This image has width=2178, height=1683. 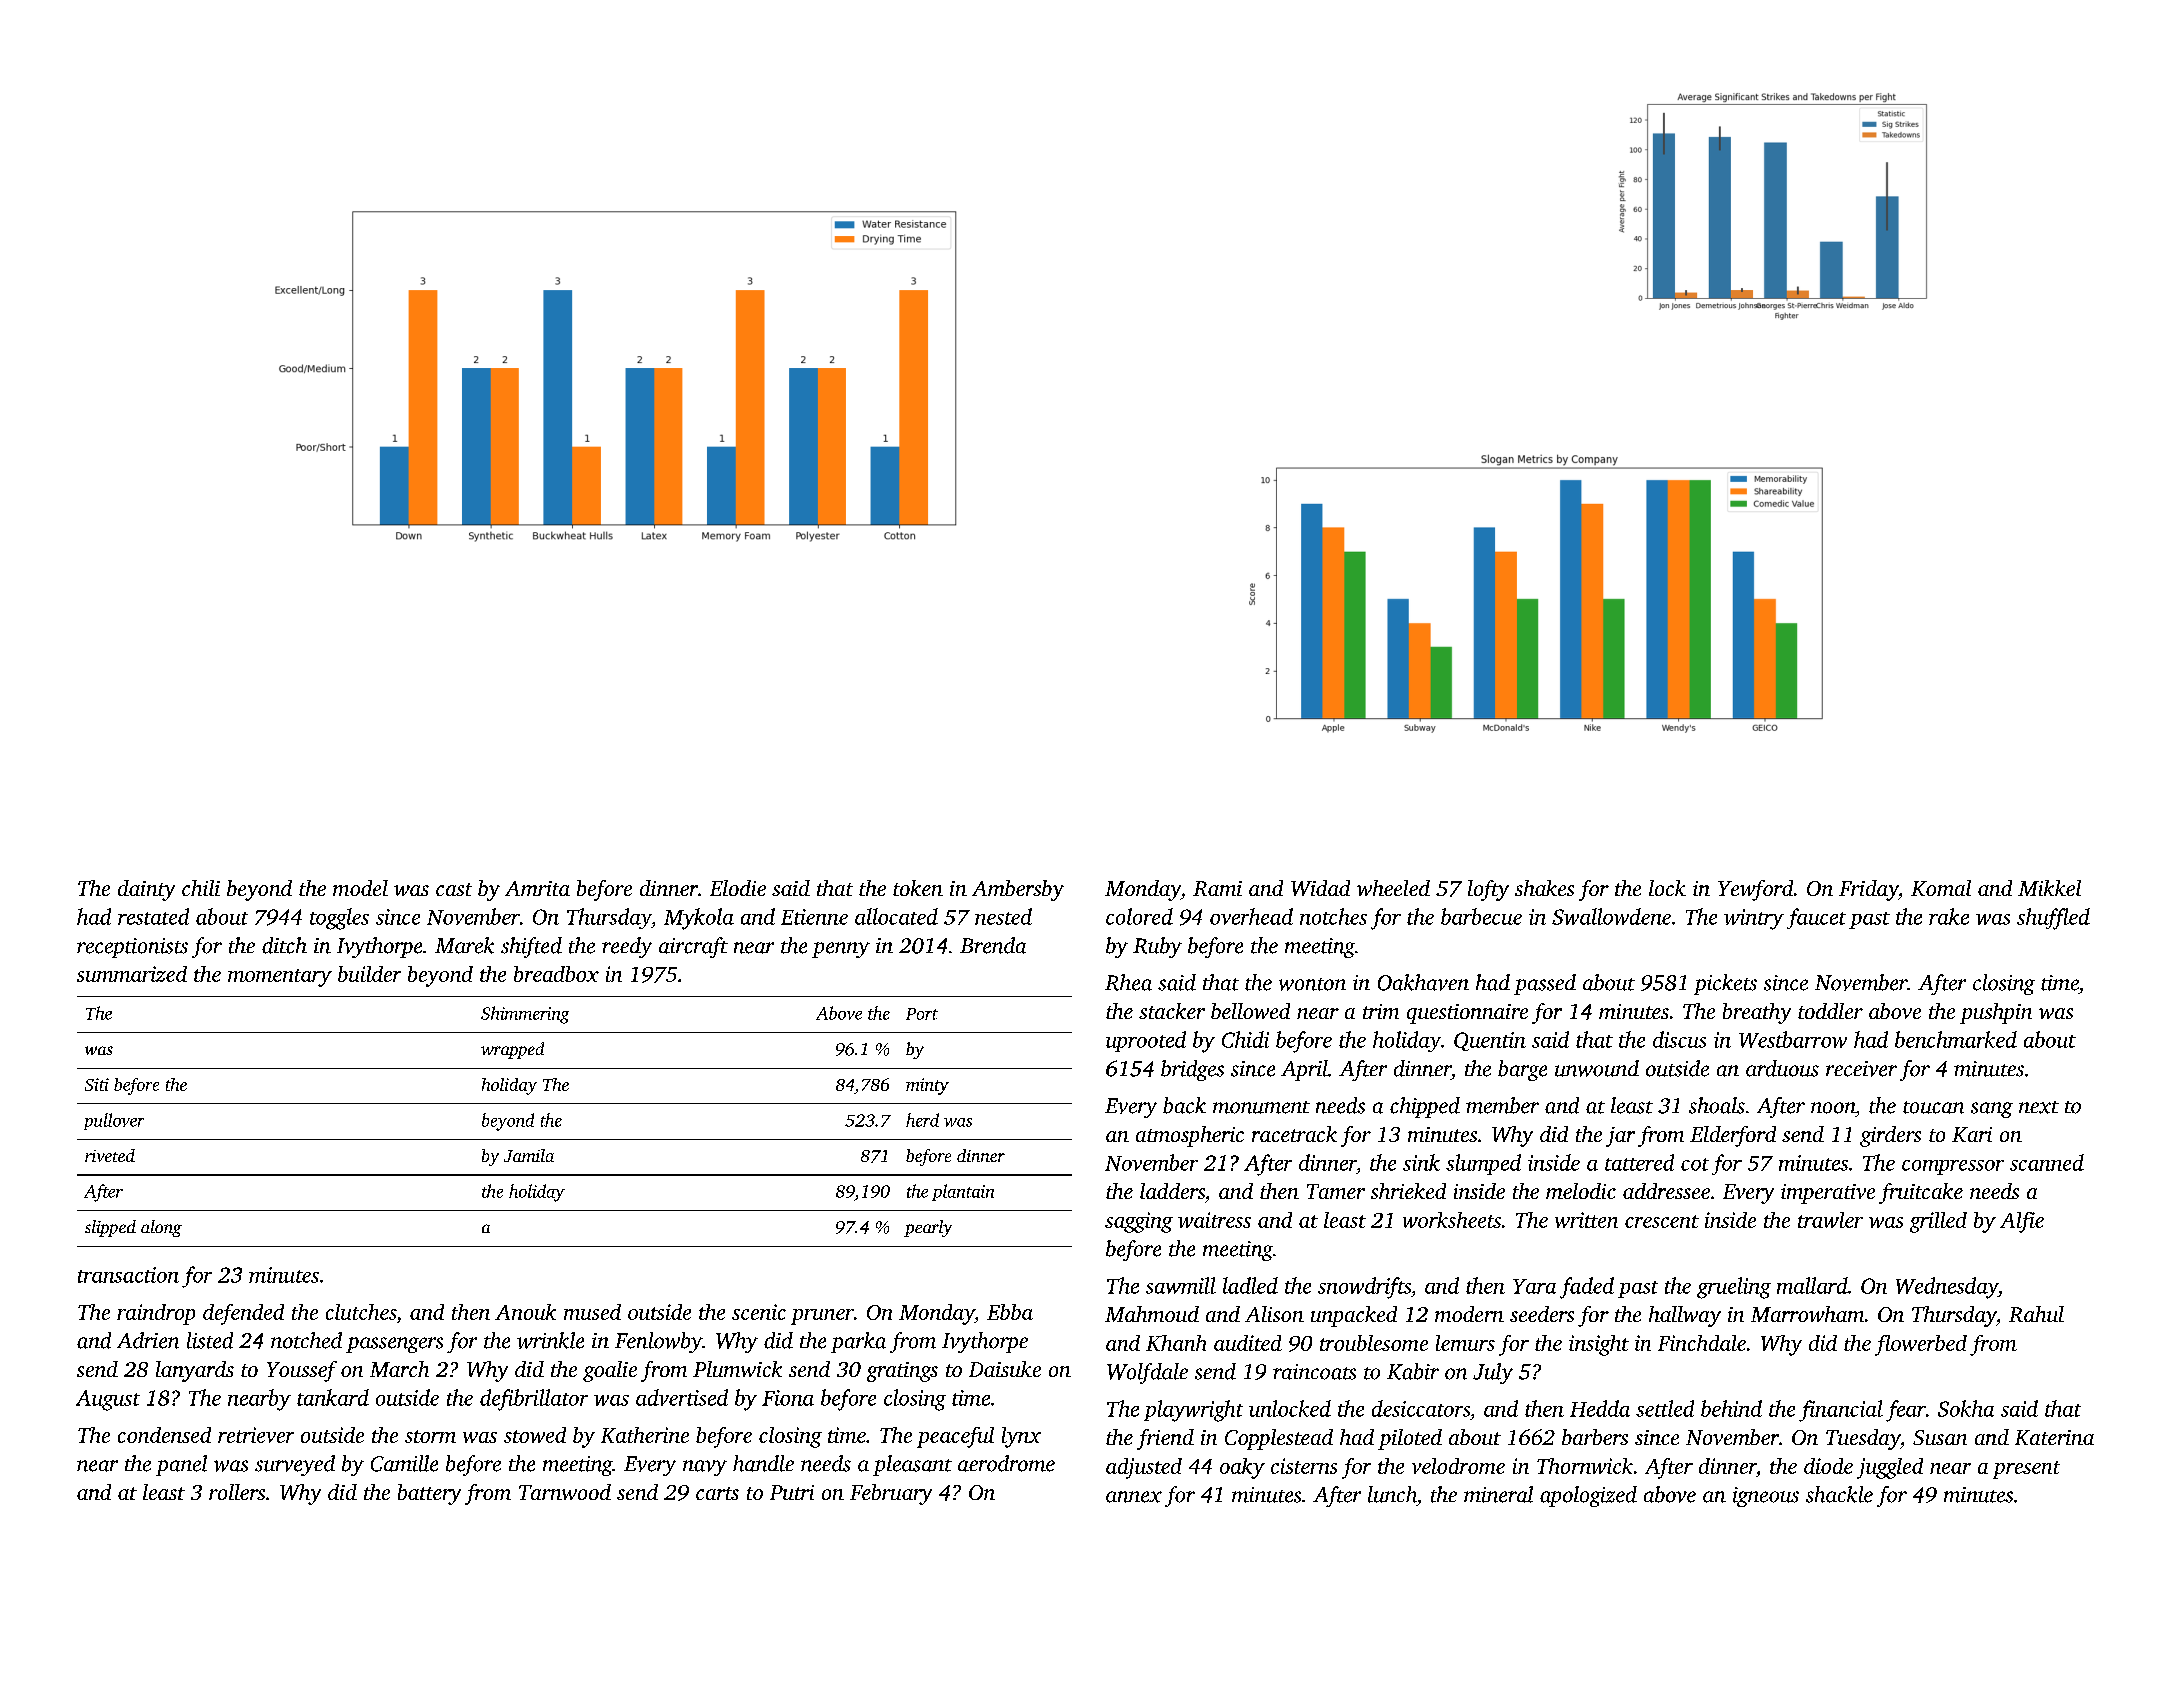 What do you see at coordinates (1830, 1220) in the image?
I see `trawler` at bounding box center [1830, 1220].
